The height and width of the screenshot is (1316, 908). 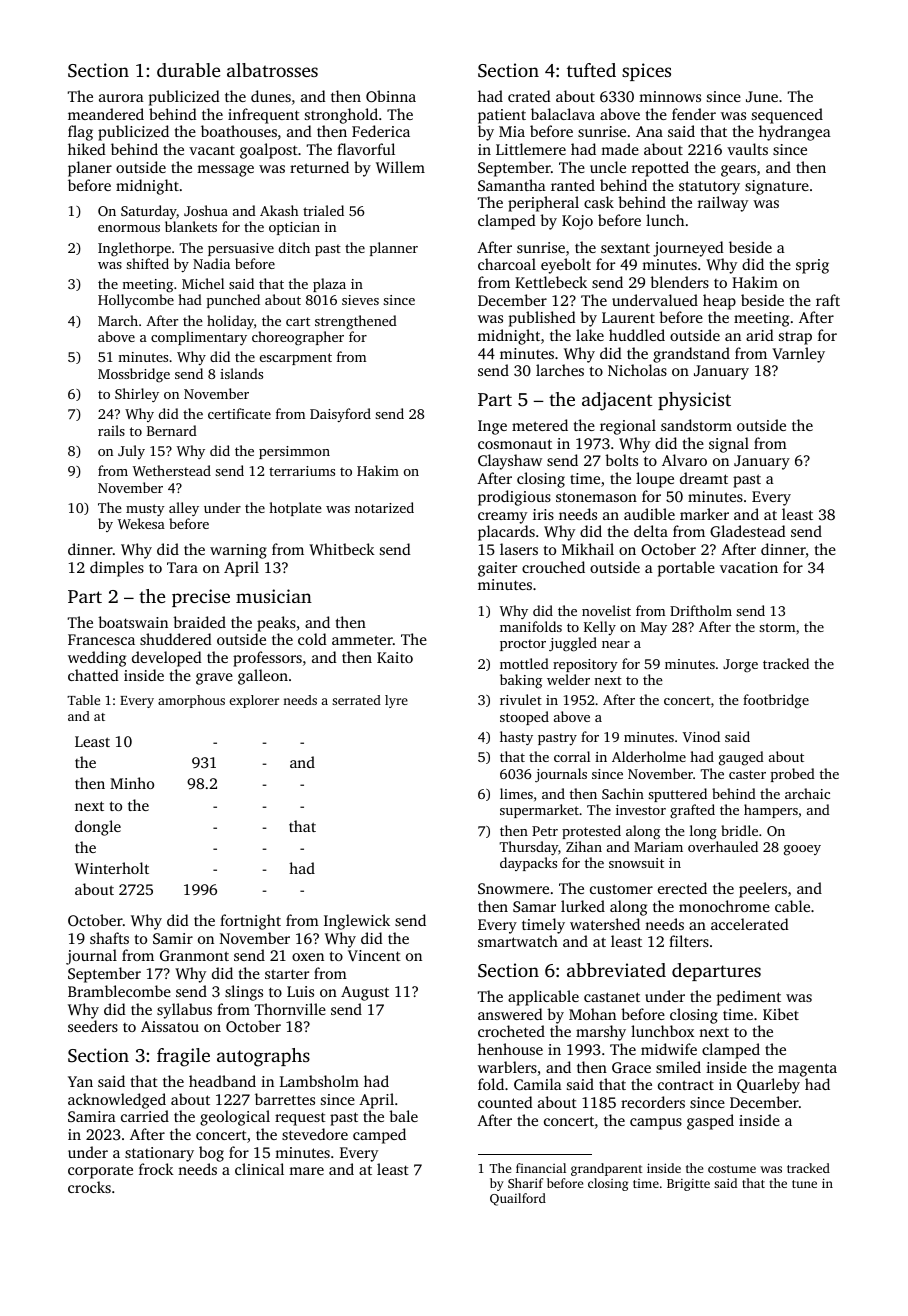 What do you see at coordinates (543, 204) in the screenshot?
I see `peripheral` at bounding box center [543, 204].
